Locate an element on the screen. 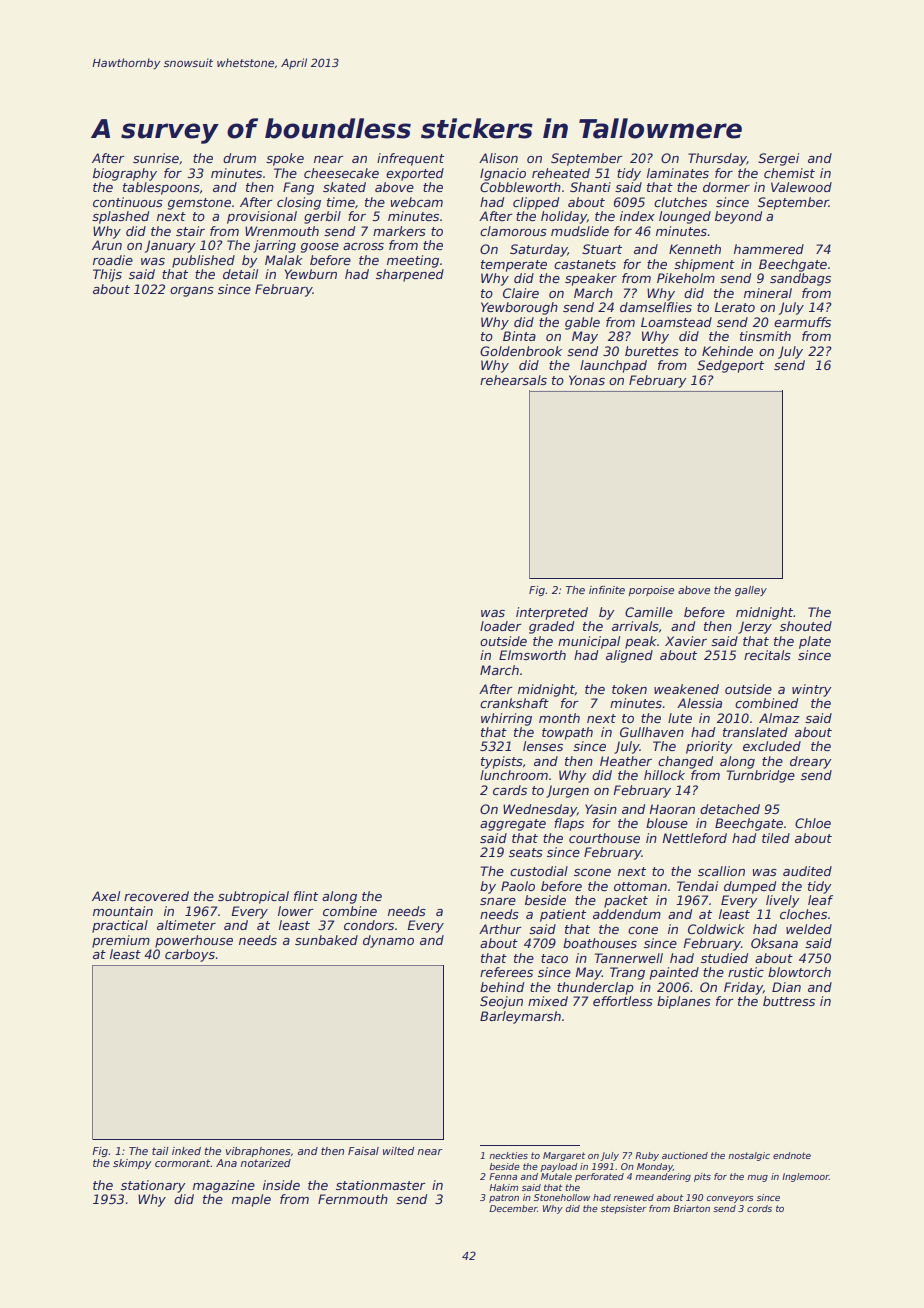 The width and height of the screenshot is (924, 1308). maple is located at coordinates (251, 1200).
